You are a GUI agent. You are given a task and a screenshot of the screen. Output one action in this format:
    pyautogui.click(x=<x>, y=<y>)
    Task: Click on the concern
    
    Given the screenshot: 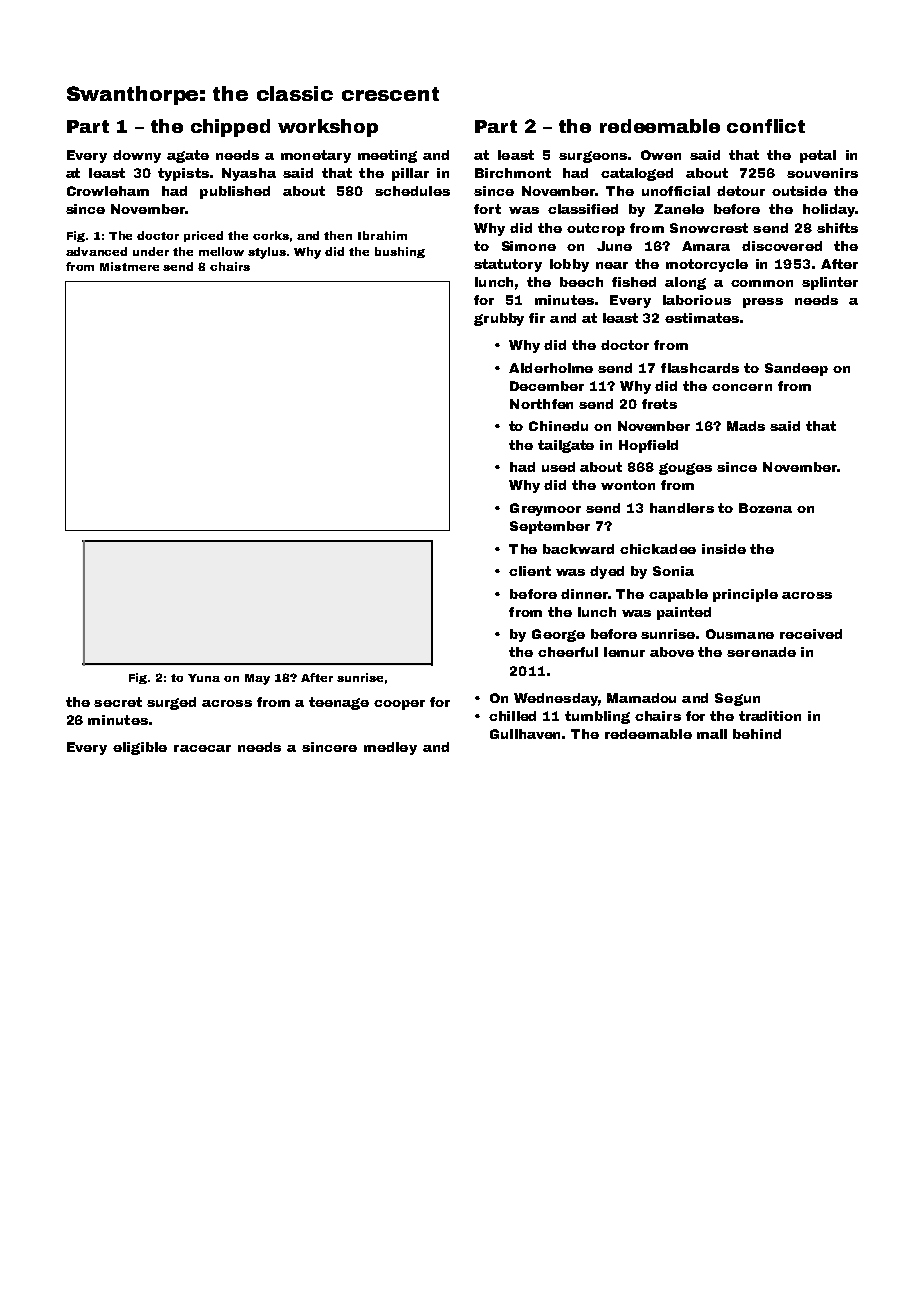 What is the action you would take?
    pyautogui.click(x=742, y=387)
